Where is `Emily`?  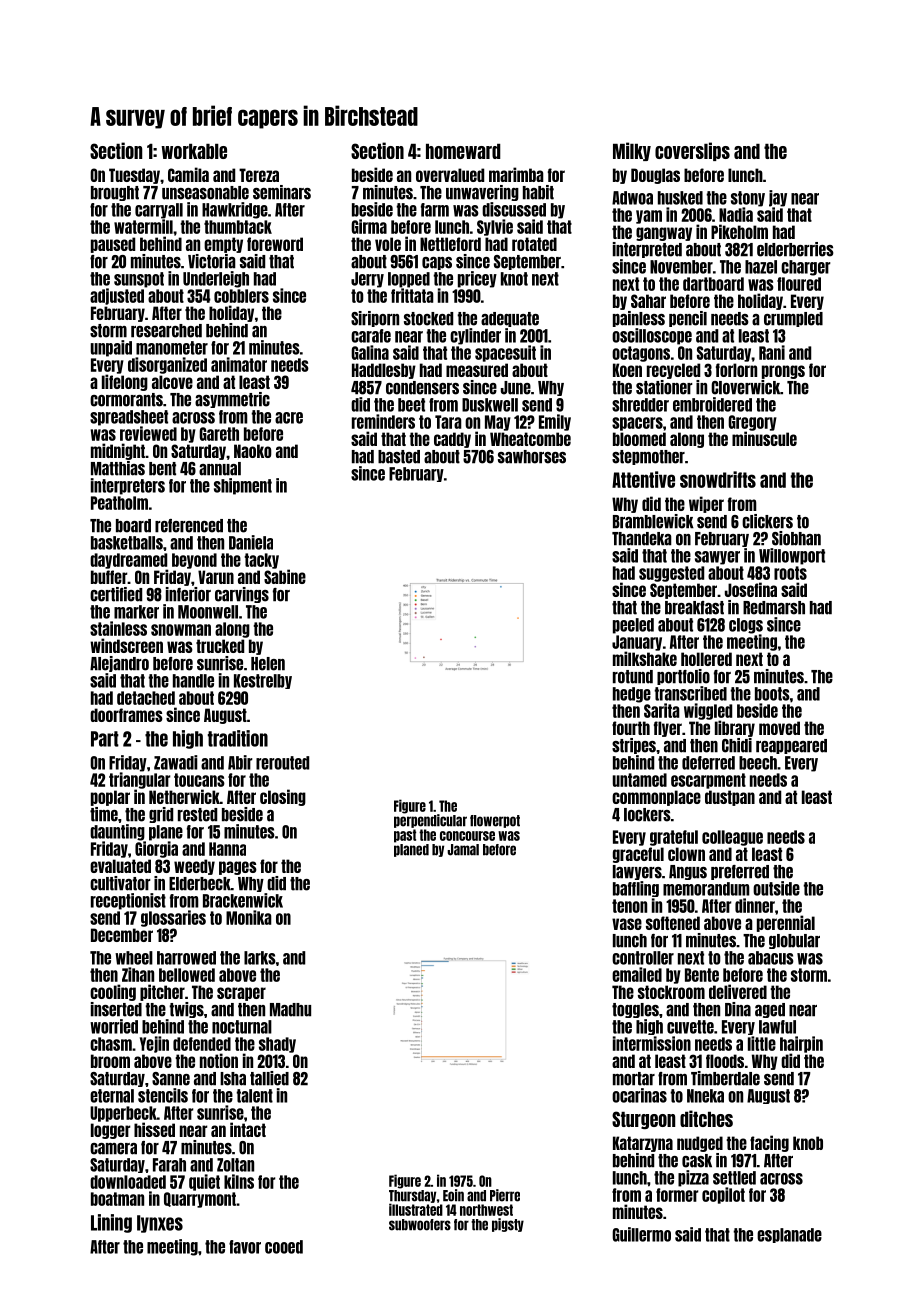
Emily is located at coordinates (555, 422).
